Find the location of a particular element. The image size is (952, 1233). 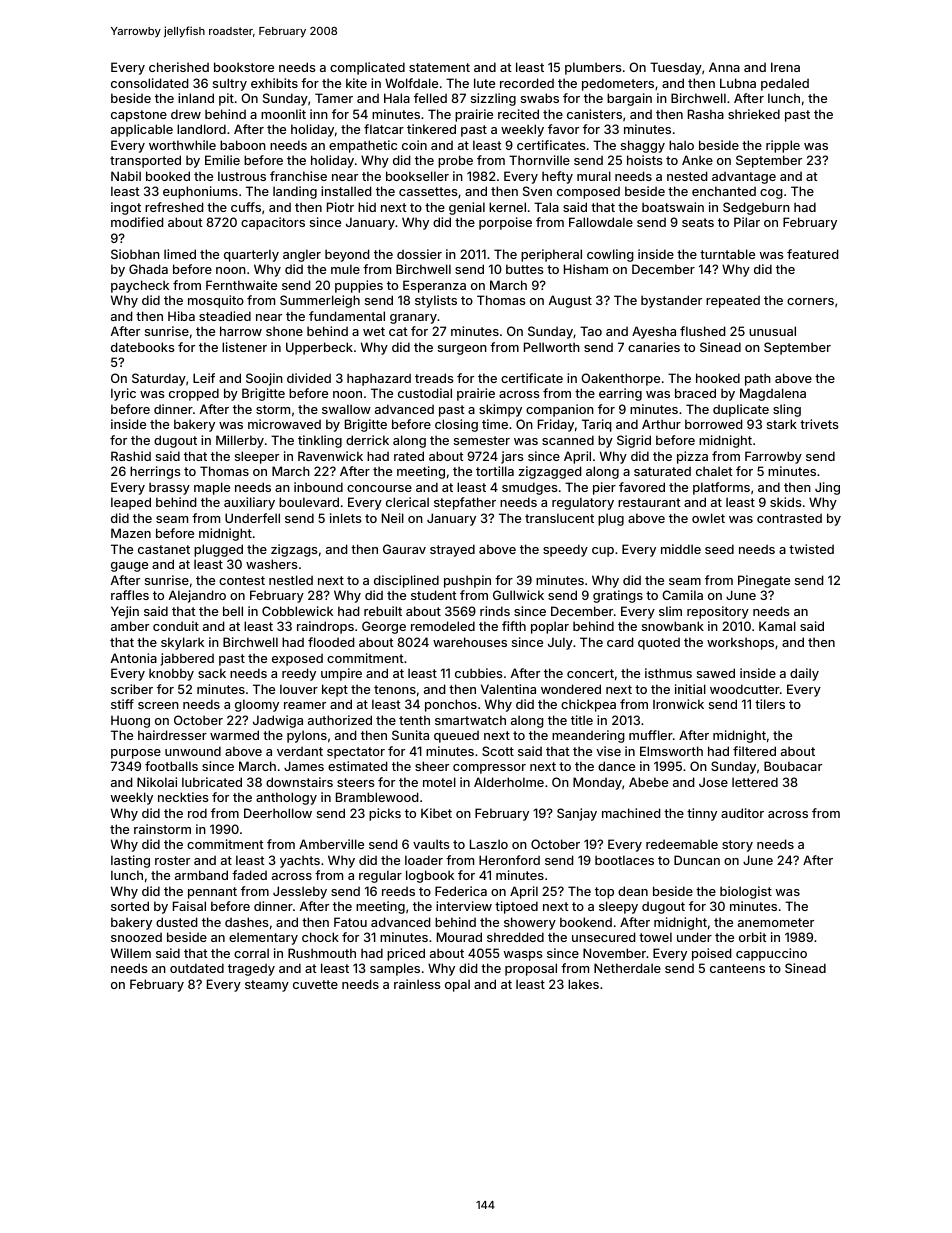

yachts is located at coordinates (300, 861).
